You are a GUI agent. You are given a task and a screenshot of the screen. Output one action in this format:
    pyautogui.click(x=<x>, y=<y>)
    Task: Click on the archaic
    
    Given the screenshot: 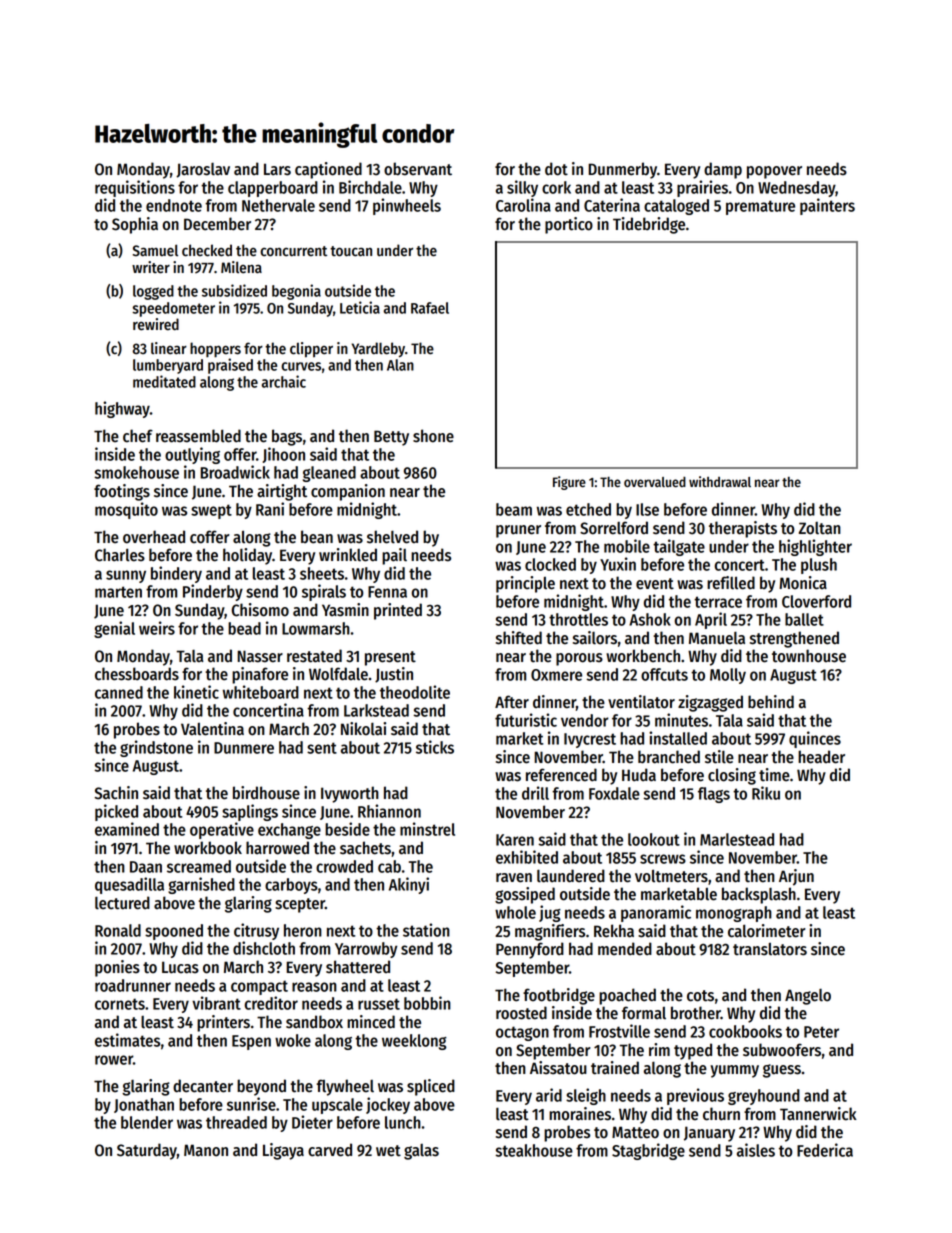 What is the action you would take?
    pyautogui.click(x=284, y=381)
